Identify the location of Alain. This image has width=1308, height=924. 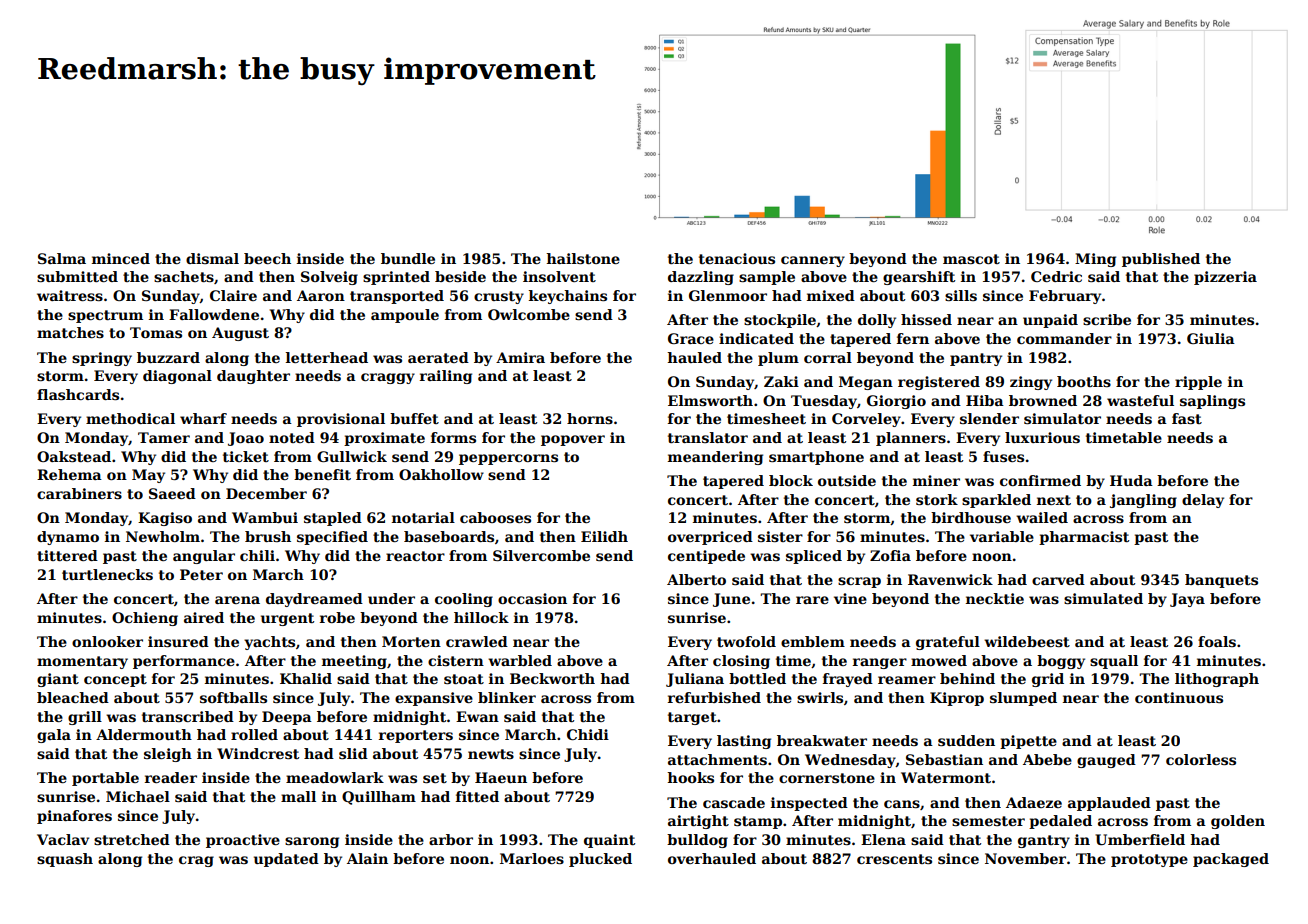
(367, 858).
